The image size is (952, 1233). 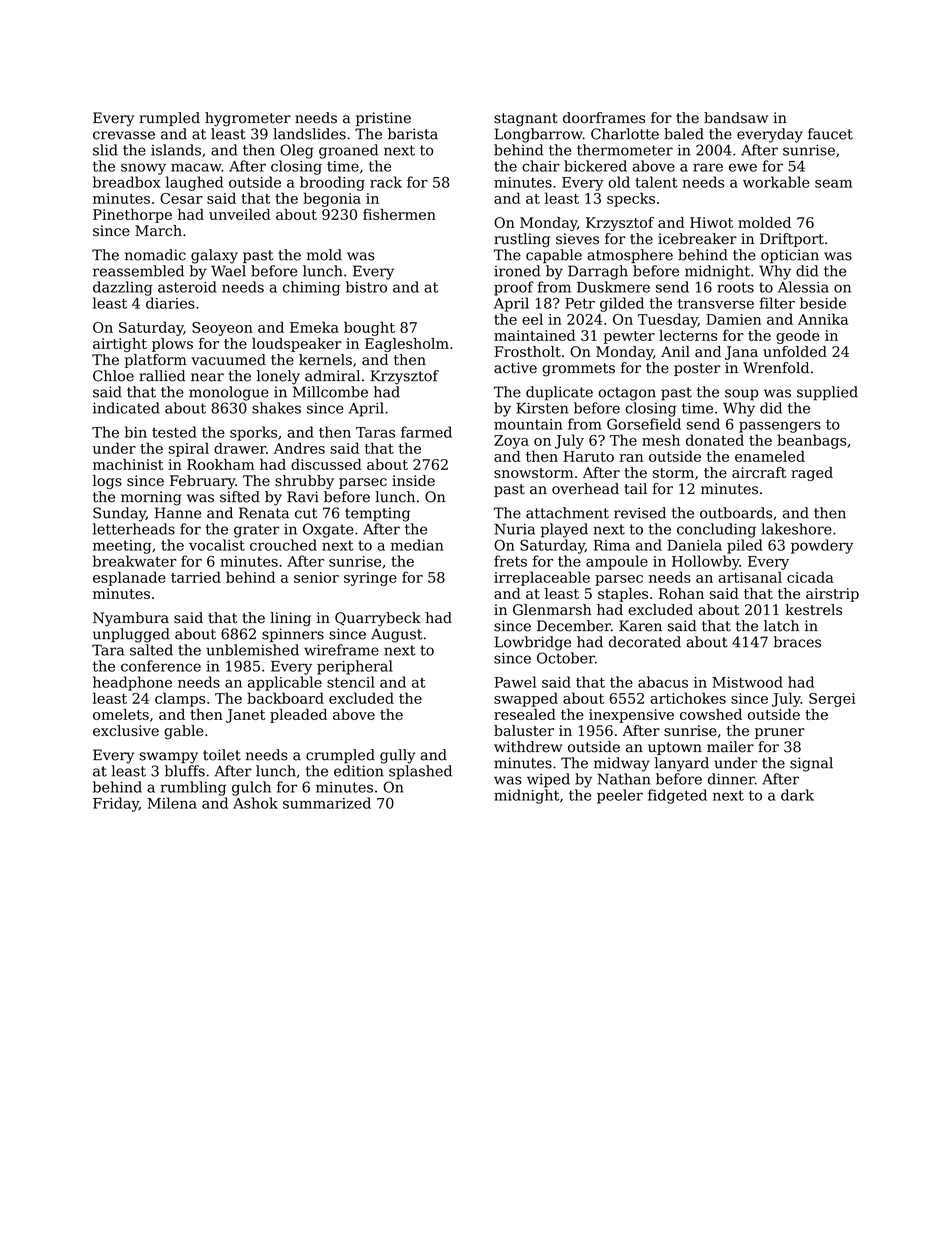 What do you see at coordinates (811, 441) in the document?
I see `beanbags` at bounding box center [811, 441].
